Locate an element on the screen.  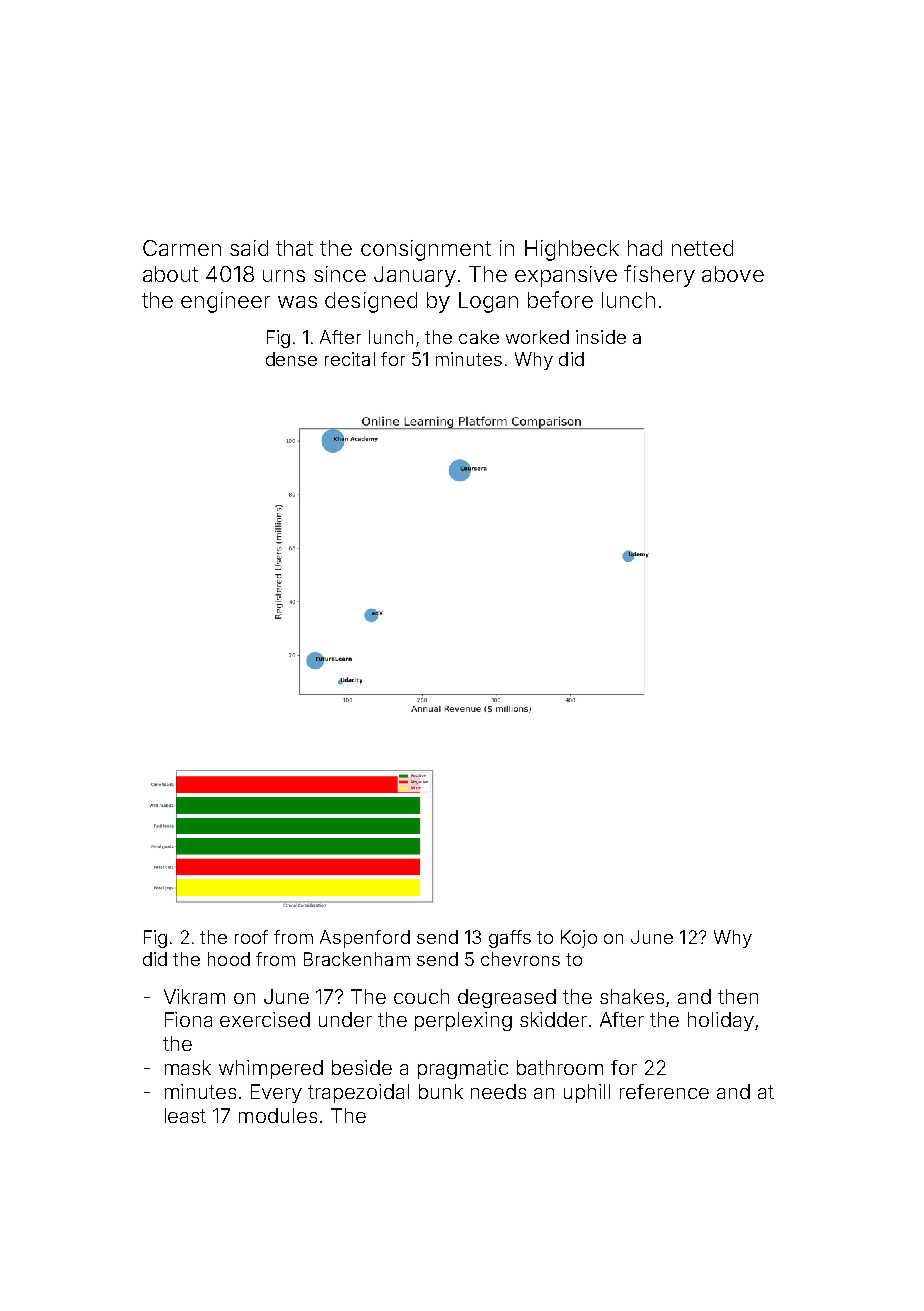
worked is located at coordinates (537, 337).
